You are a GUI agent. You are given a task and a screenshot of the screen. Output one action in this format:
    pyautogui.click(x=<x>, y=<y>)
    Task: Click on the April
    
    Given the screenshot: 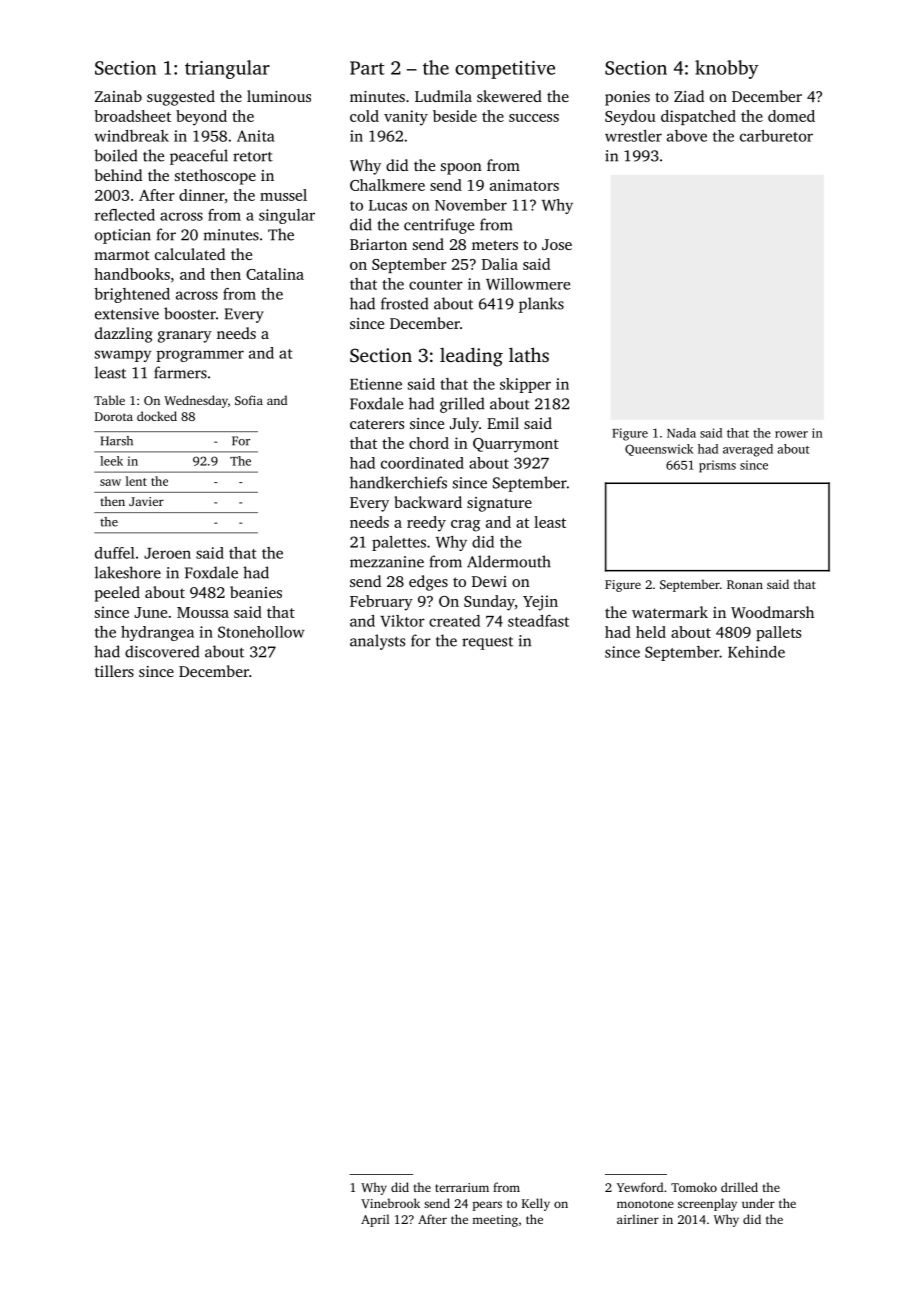 What is the action you would take?
    pyautogui.click(x=375, y=1220)
